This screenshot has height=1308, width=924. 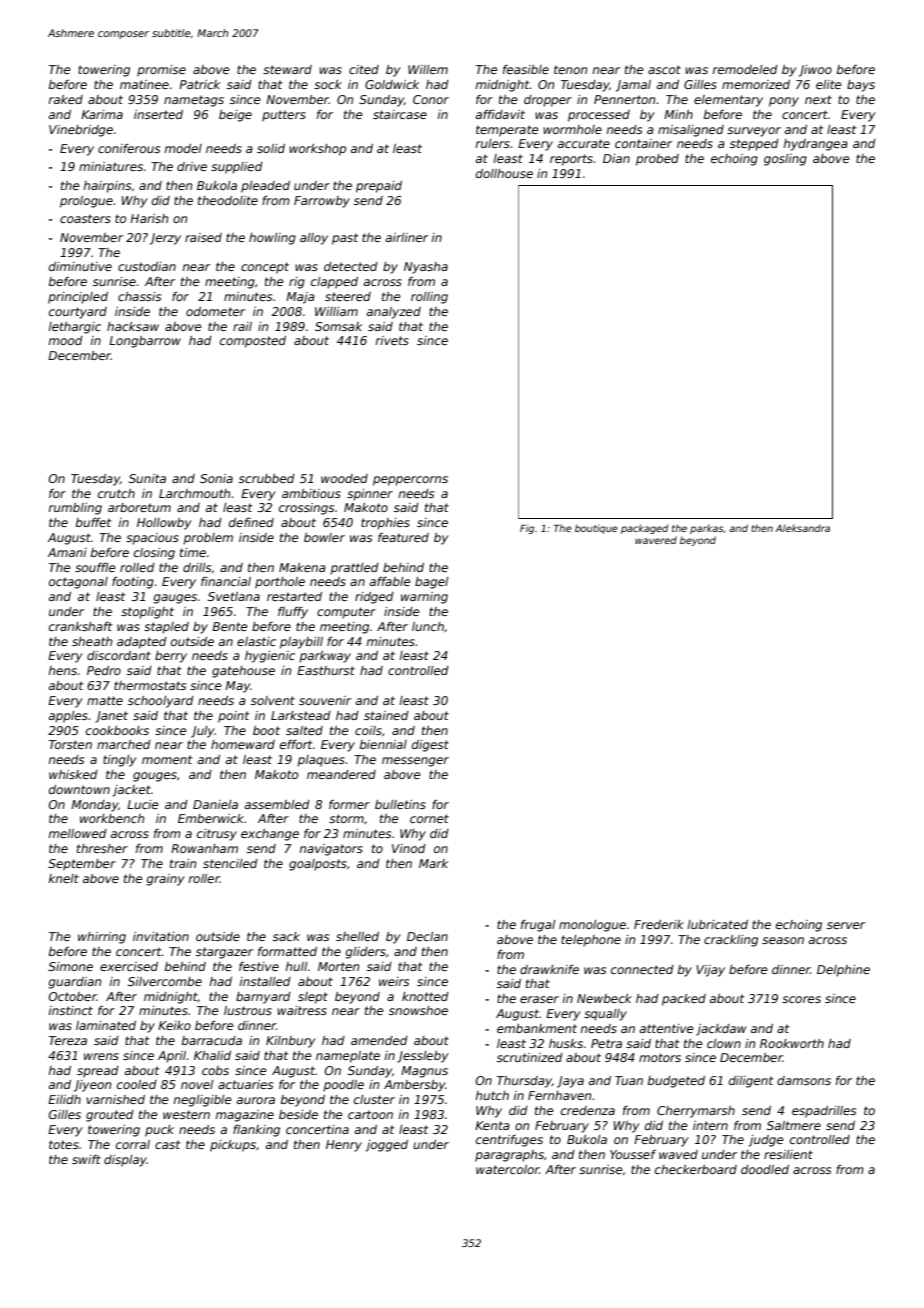 What do you see at coordinates (410, 481) in the screenshot?
I see `peppercorns` at bounding box center [410, 481].
